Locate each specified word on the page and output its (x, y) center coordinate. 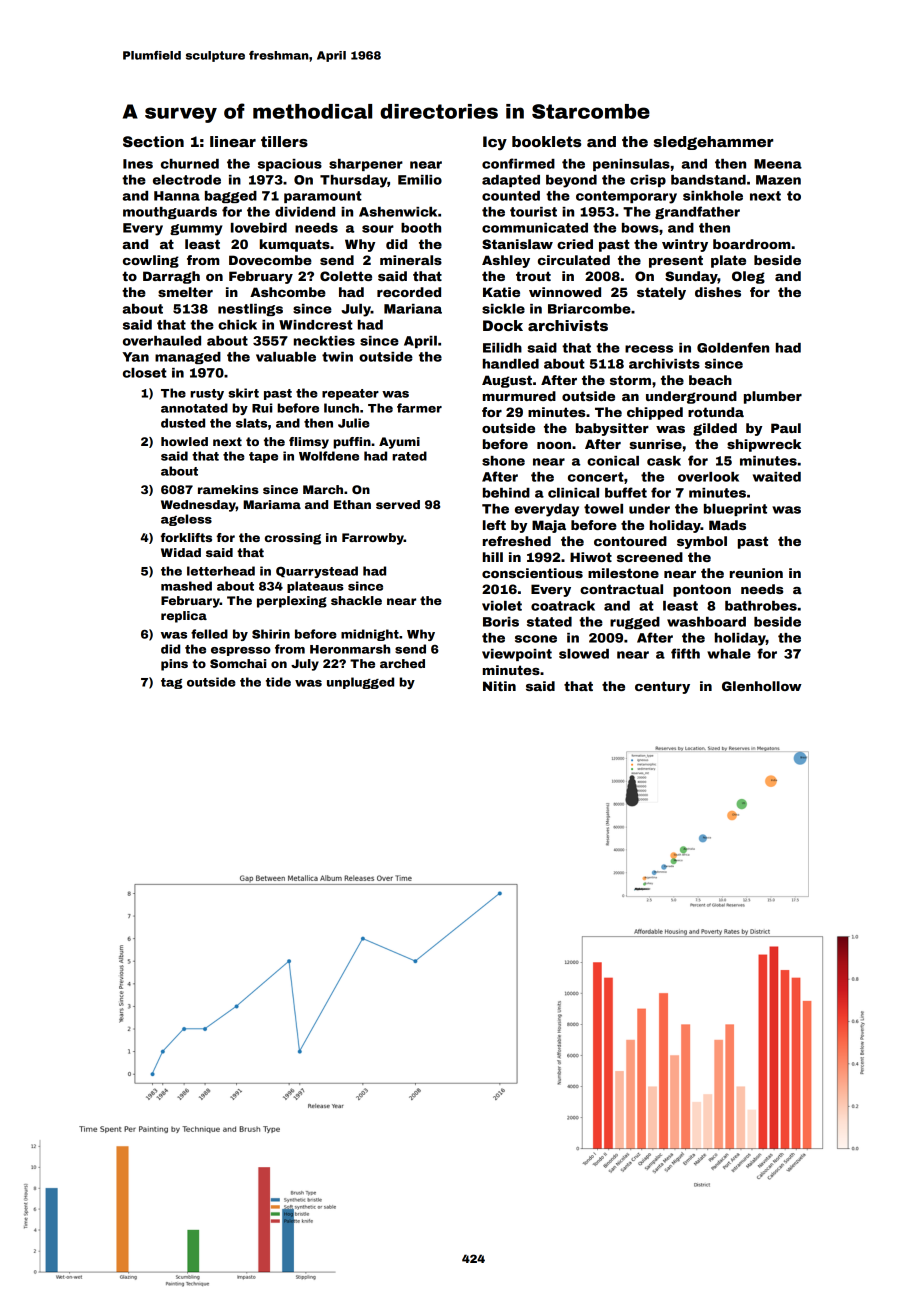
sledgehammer (713, 143)
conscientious (532, 573)
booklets (547, 141)
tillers (284, 141)
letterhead (221, 571)
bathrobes (761, 606)
